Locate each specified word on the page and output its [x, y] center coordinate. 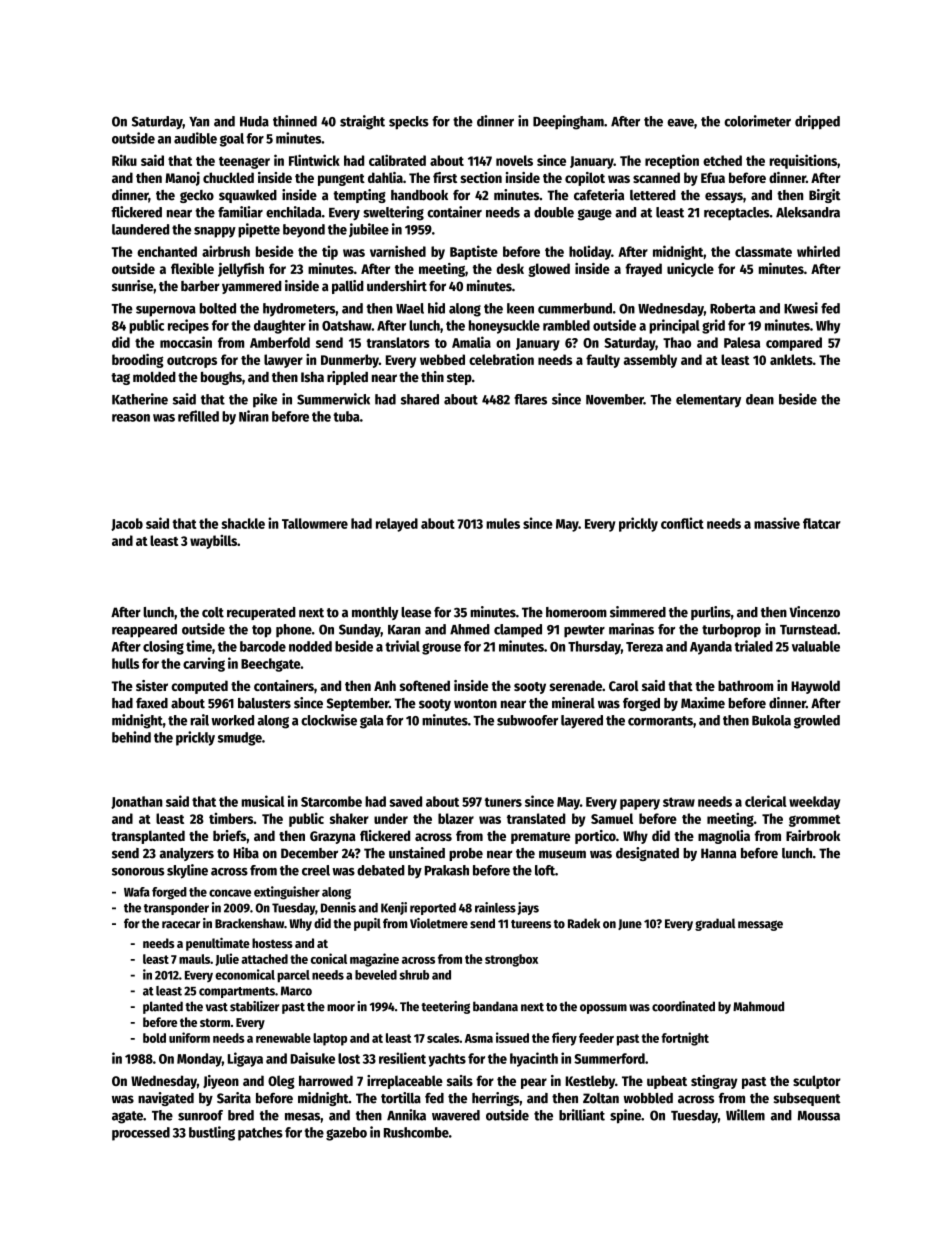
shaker [349, 818]
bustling [212, 1133]
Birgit [825, 196]
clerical [766, 801]
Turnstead [808, 629]
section [481, 177]
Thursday [594, 648]
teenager [244, 163]
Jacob [127, 524]
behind [131, 737]
